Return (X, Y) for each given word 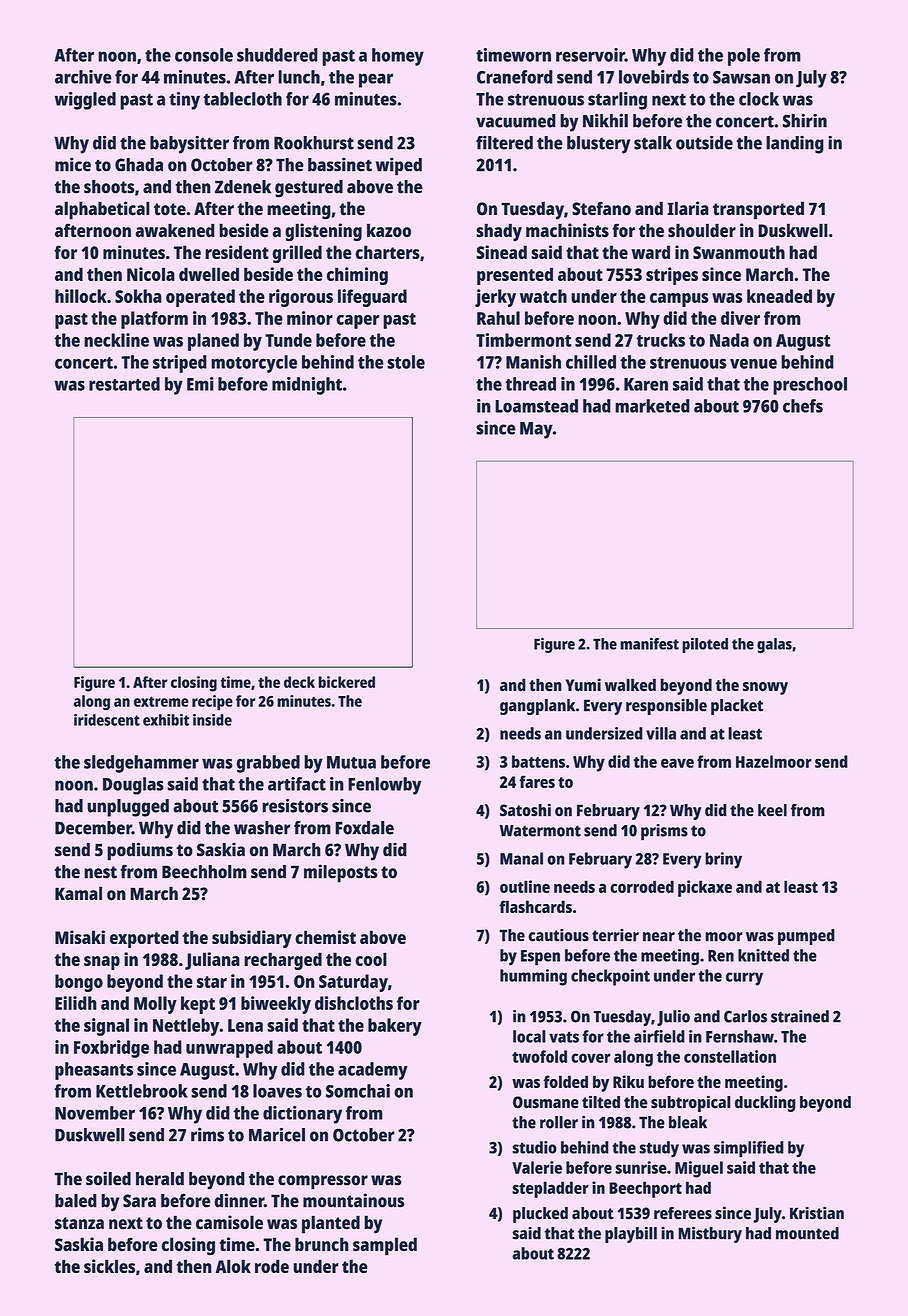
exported (144, 939)
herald (160, 1179)
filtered (504, 142)
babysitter (189, 144)
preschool (810, 386)
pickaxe (705, 888)
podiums (140, 851)
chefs (803, 406)
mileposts (341, 873)
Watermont (540, 831)
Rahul (498, 318)
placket (737, 707)
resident (237, 252)
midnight (307, 386)
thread (530, 384)
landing (795, 144)
